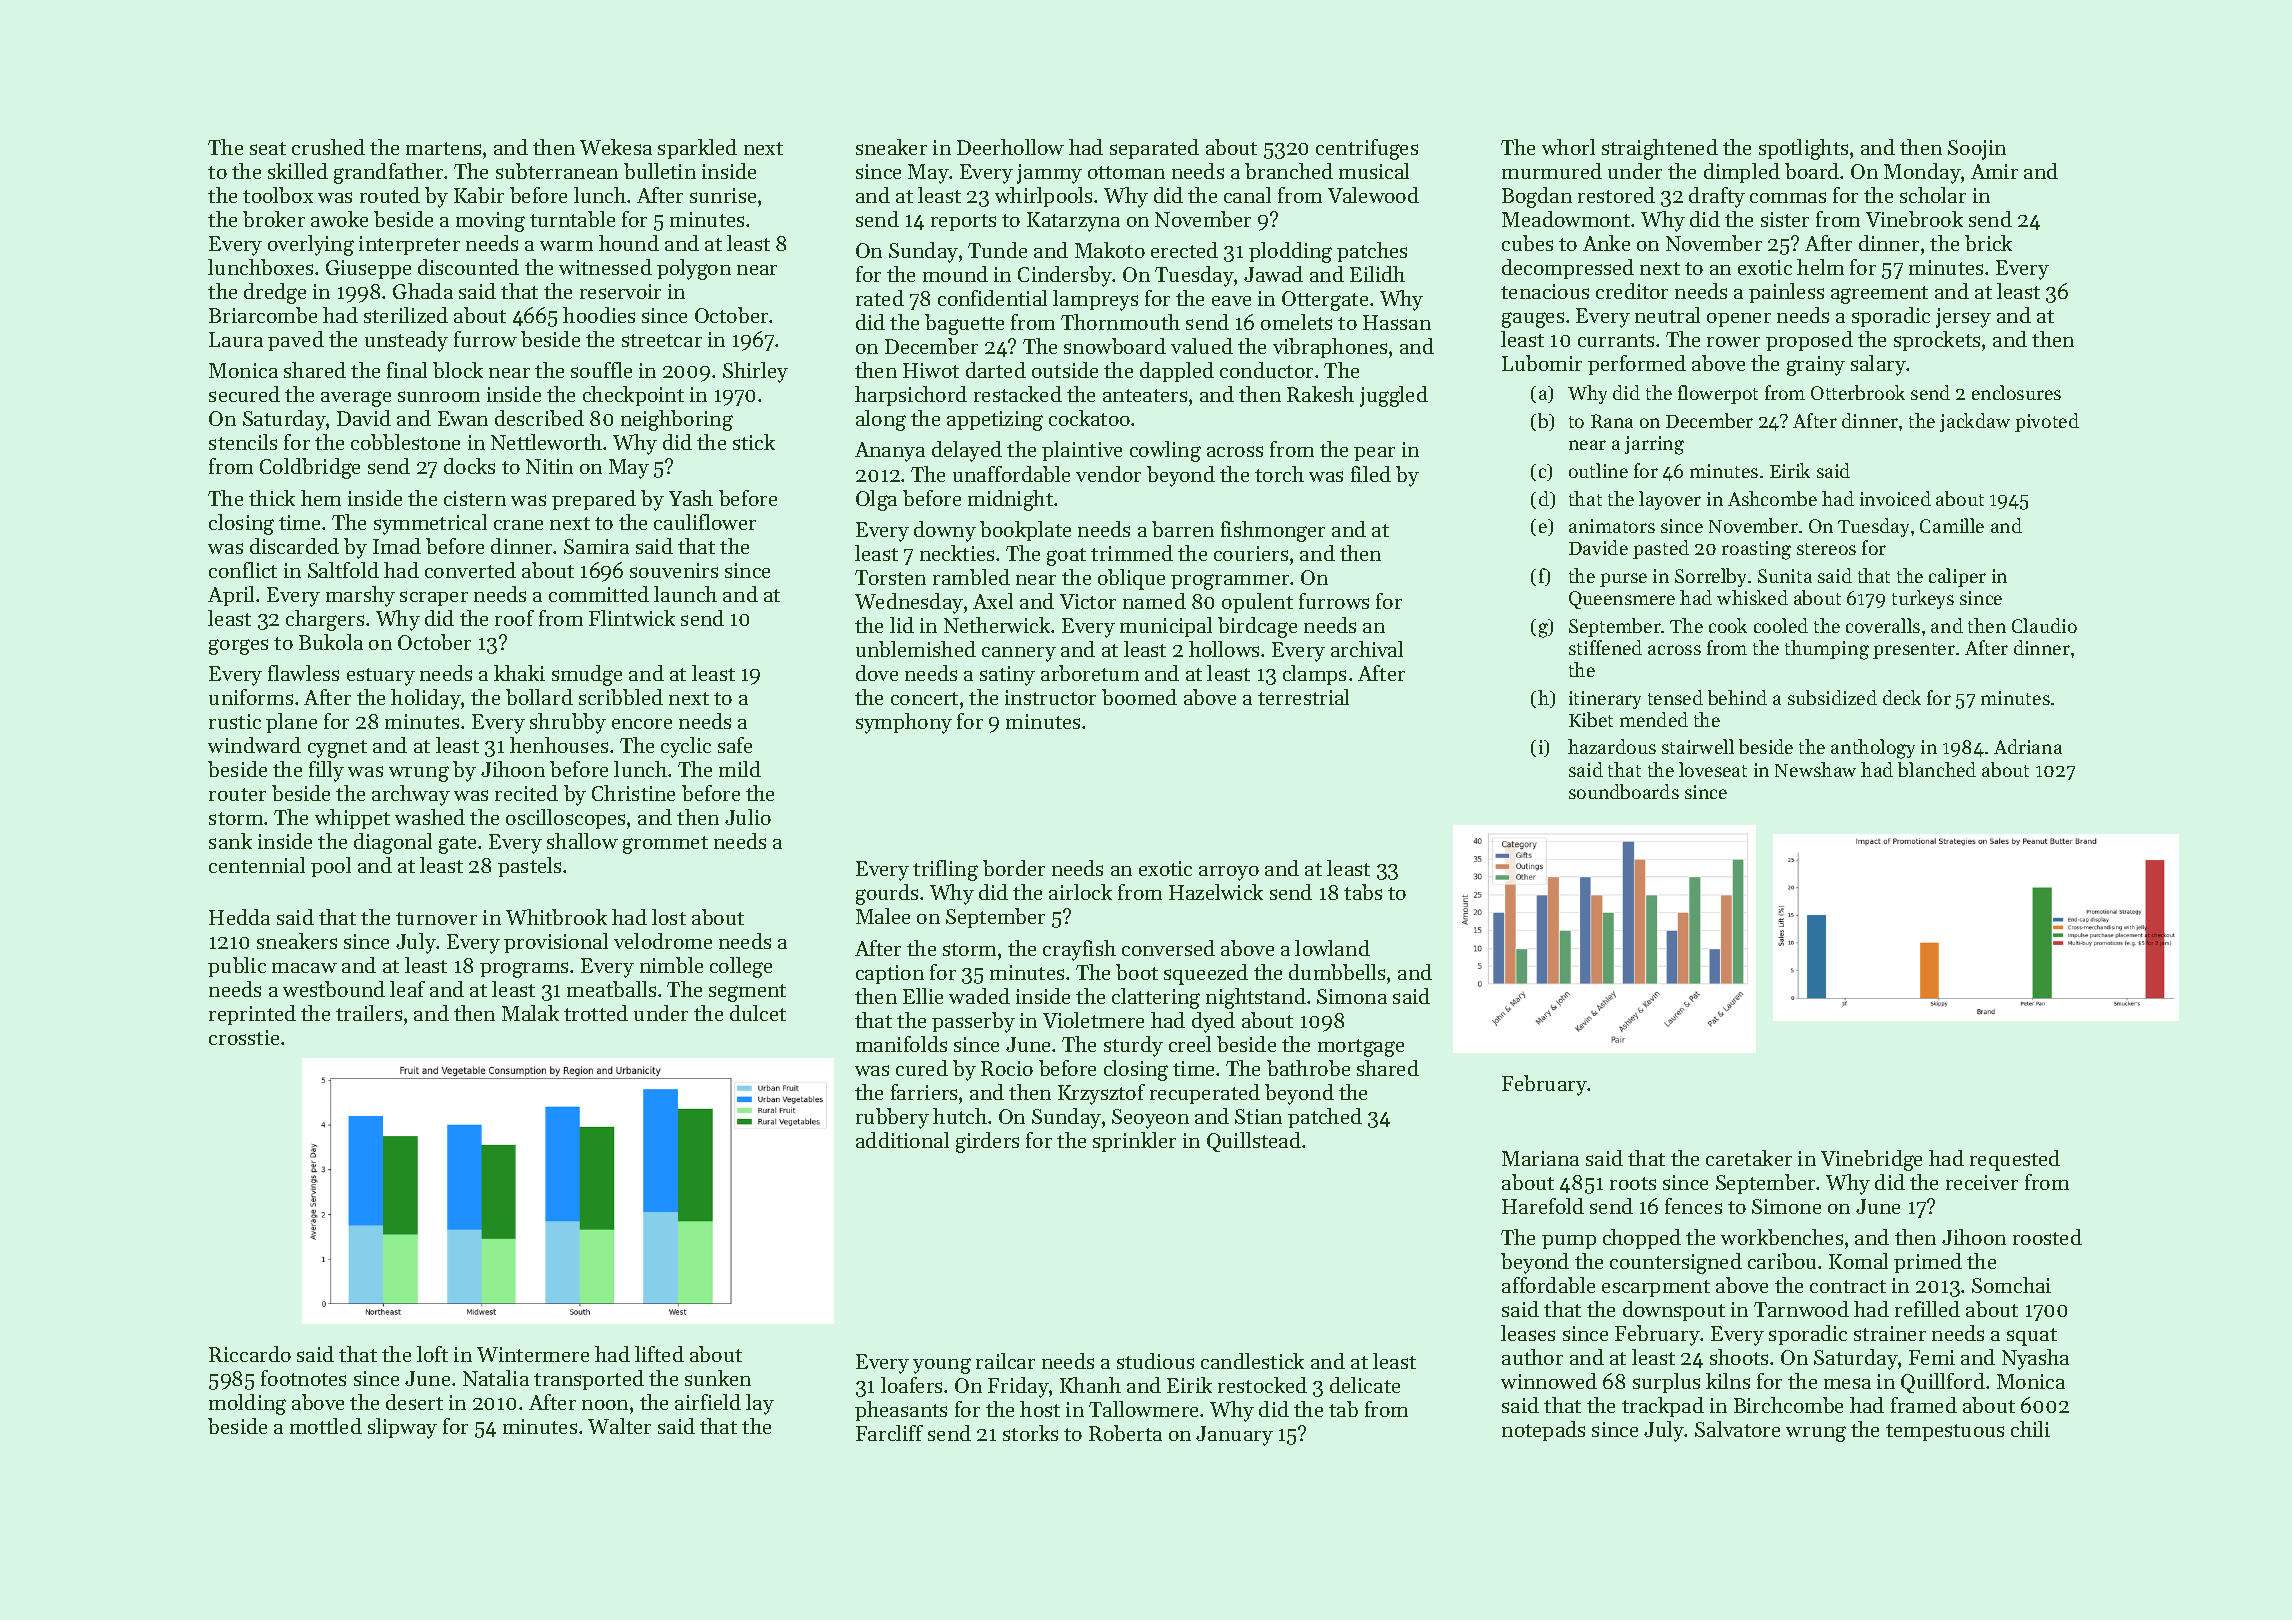  Describe the element at coordinates (236, 339) in the page. I see `Laura` at that location.
